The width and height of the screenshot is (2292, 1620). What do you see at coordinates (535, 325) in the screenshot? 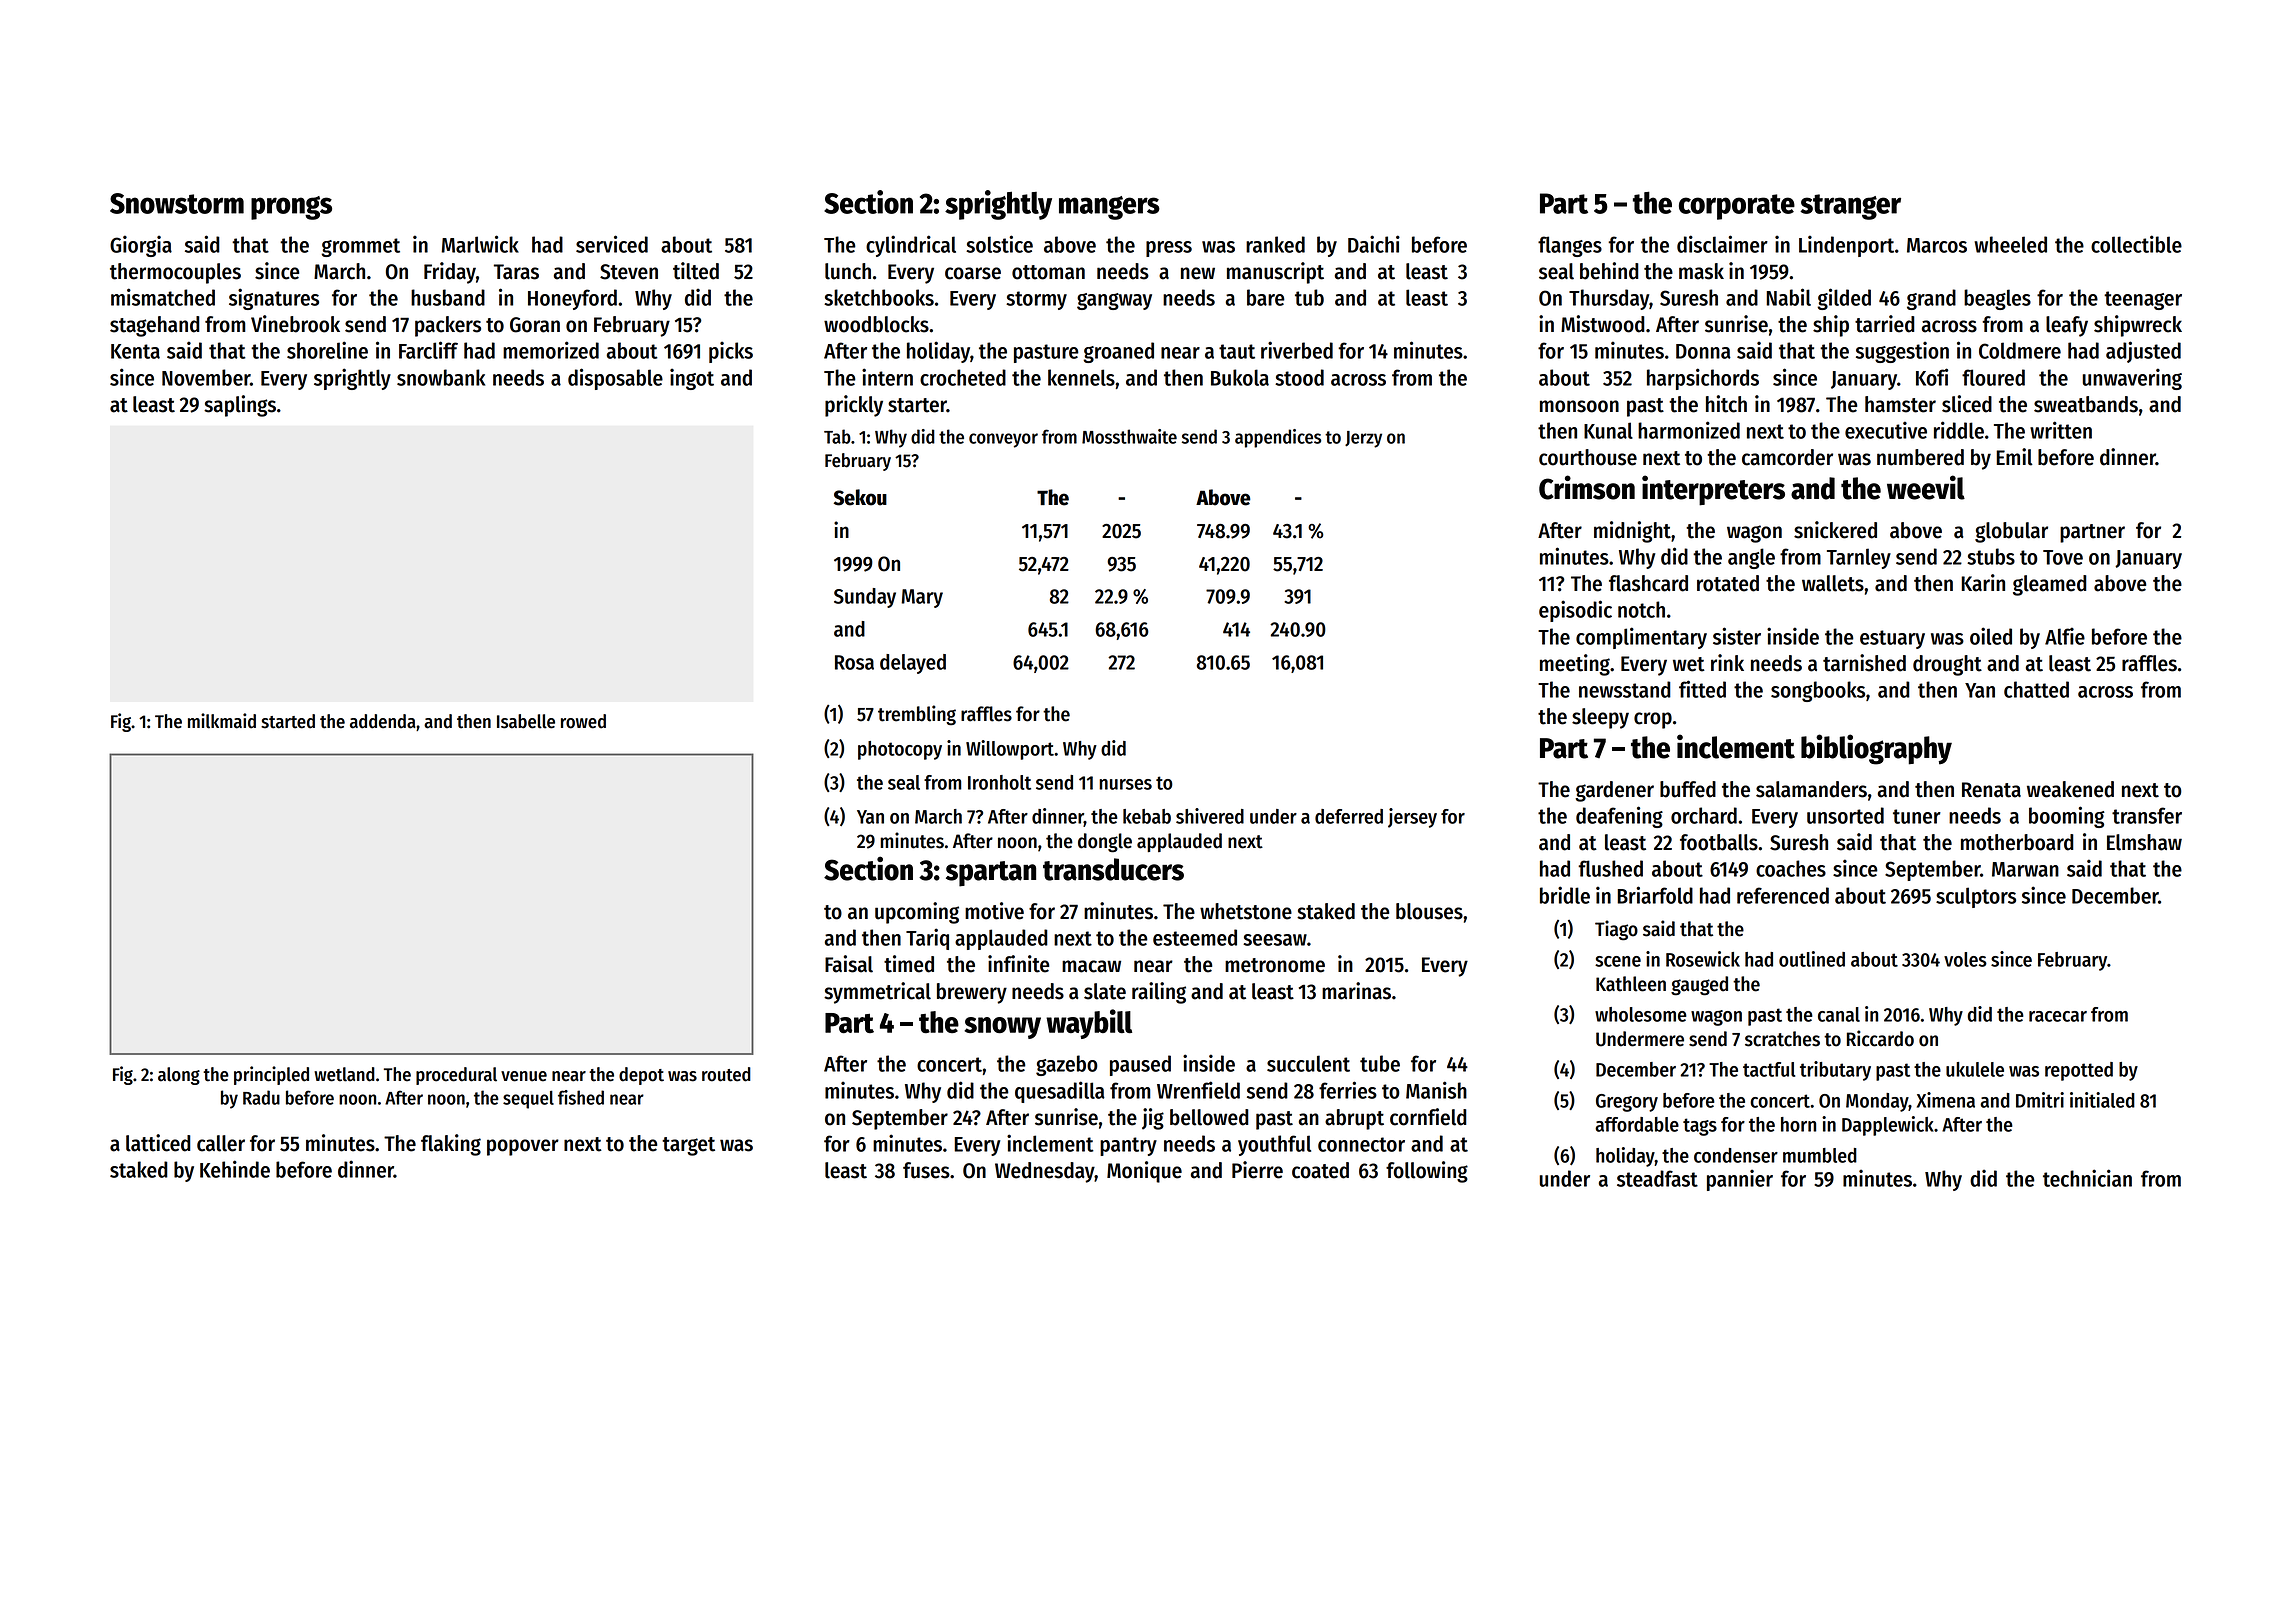
I see `Goran` at bounding box center [535, 325].
